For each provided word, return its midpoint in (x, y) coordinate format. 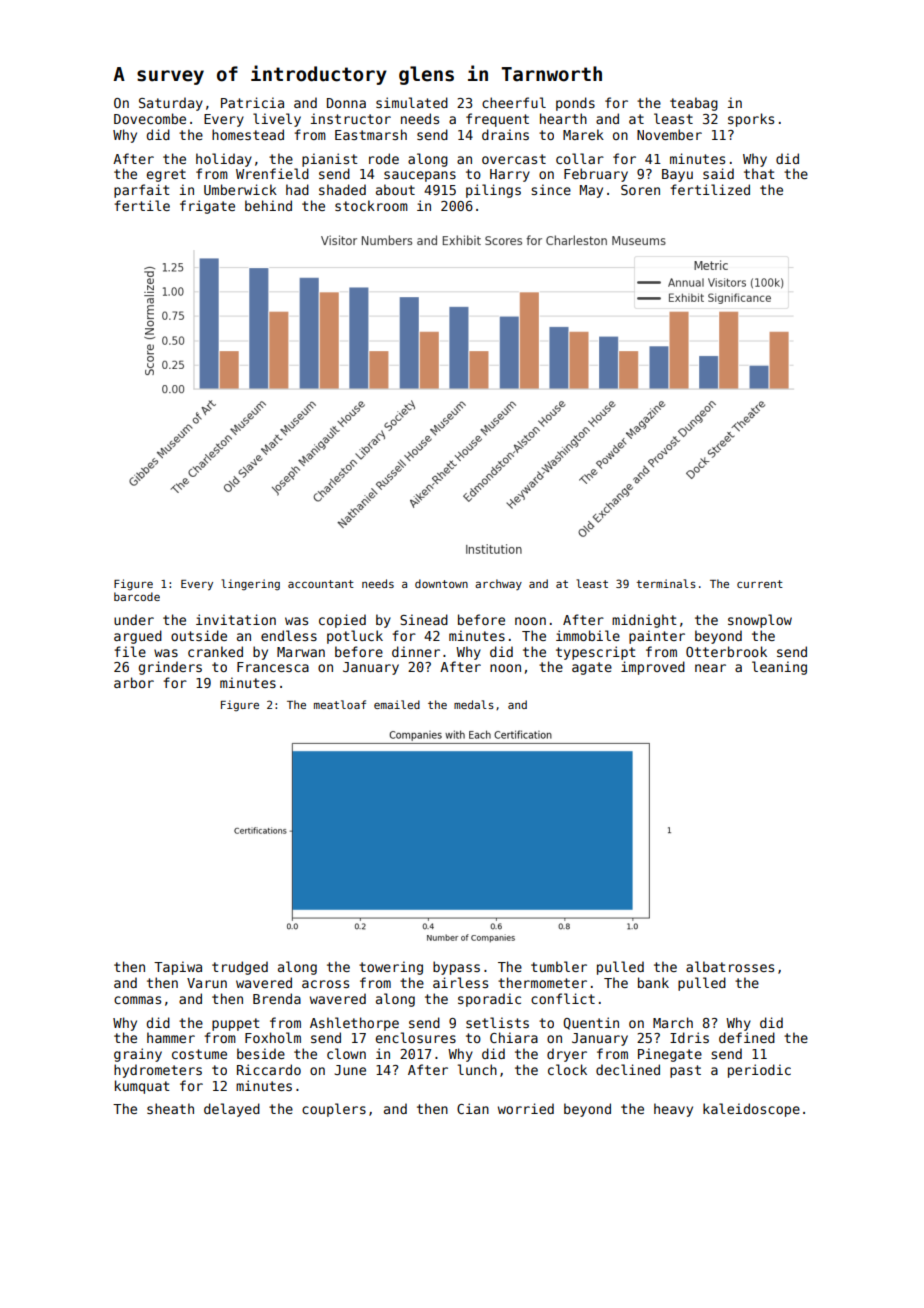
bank (653, 982)
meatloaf (340, 704)
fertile (142, 205)
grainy (138, 1055)
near (710, 668)
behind (268, 205)
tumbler (559, 966)
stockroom (371, 205)
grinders (170, 668)
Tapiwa (178, 968)
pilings (493, 191)
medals (474, 704)
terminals (666, 583)
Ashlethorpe (354, 1024)
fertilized (710, 189)
